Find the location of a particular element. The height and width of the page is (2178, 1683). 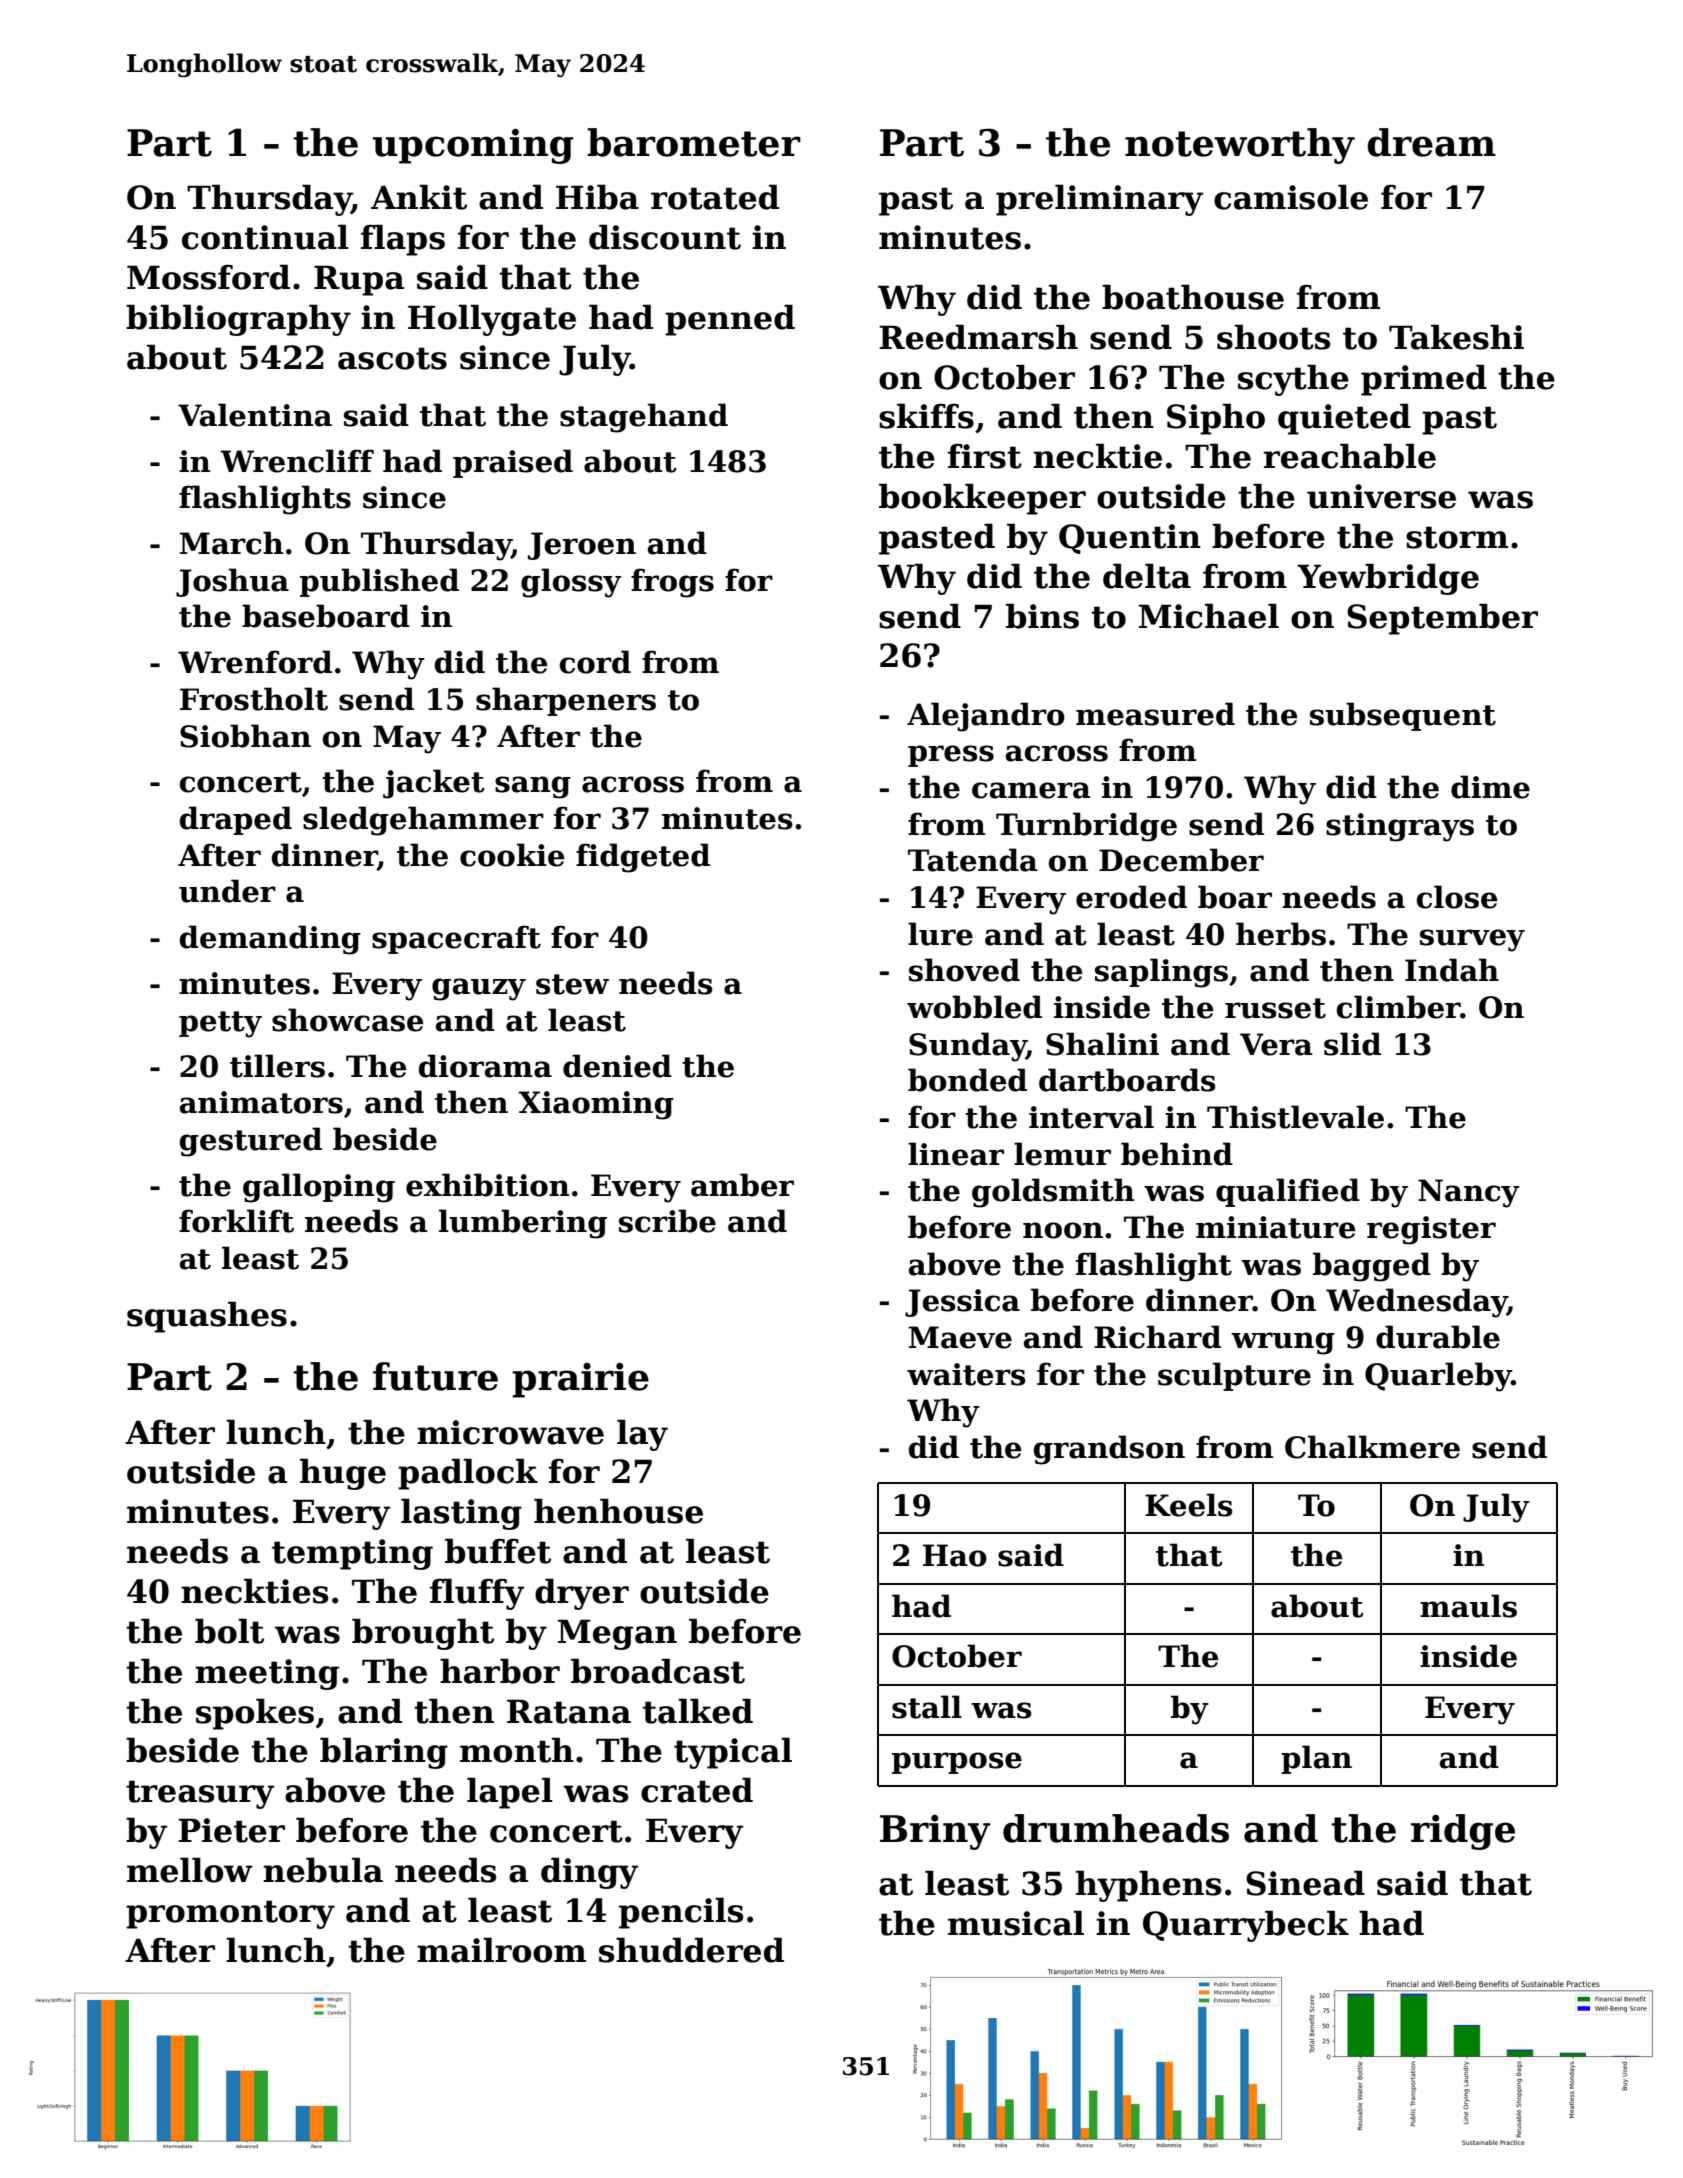

jacket is located at coordinates (434, 784).
